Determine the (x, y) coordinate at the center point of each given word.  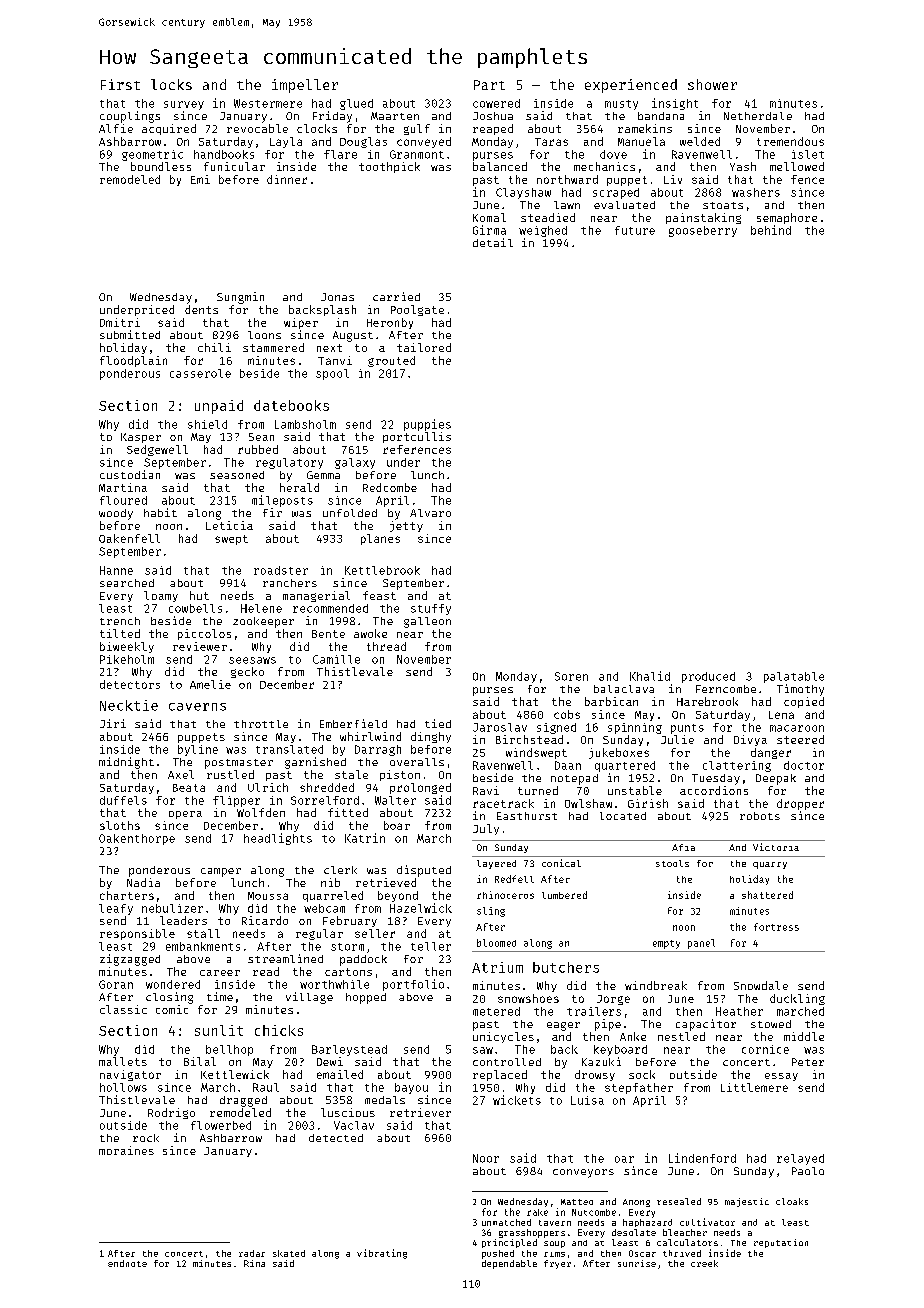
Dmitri (120, 322)
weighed (543, 231)
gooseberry (703, 231)
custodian (130, 474)
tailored (424, 347)
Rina (254, 1263)
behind (771, 230)
